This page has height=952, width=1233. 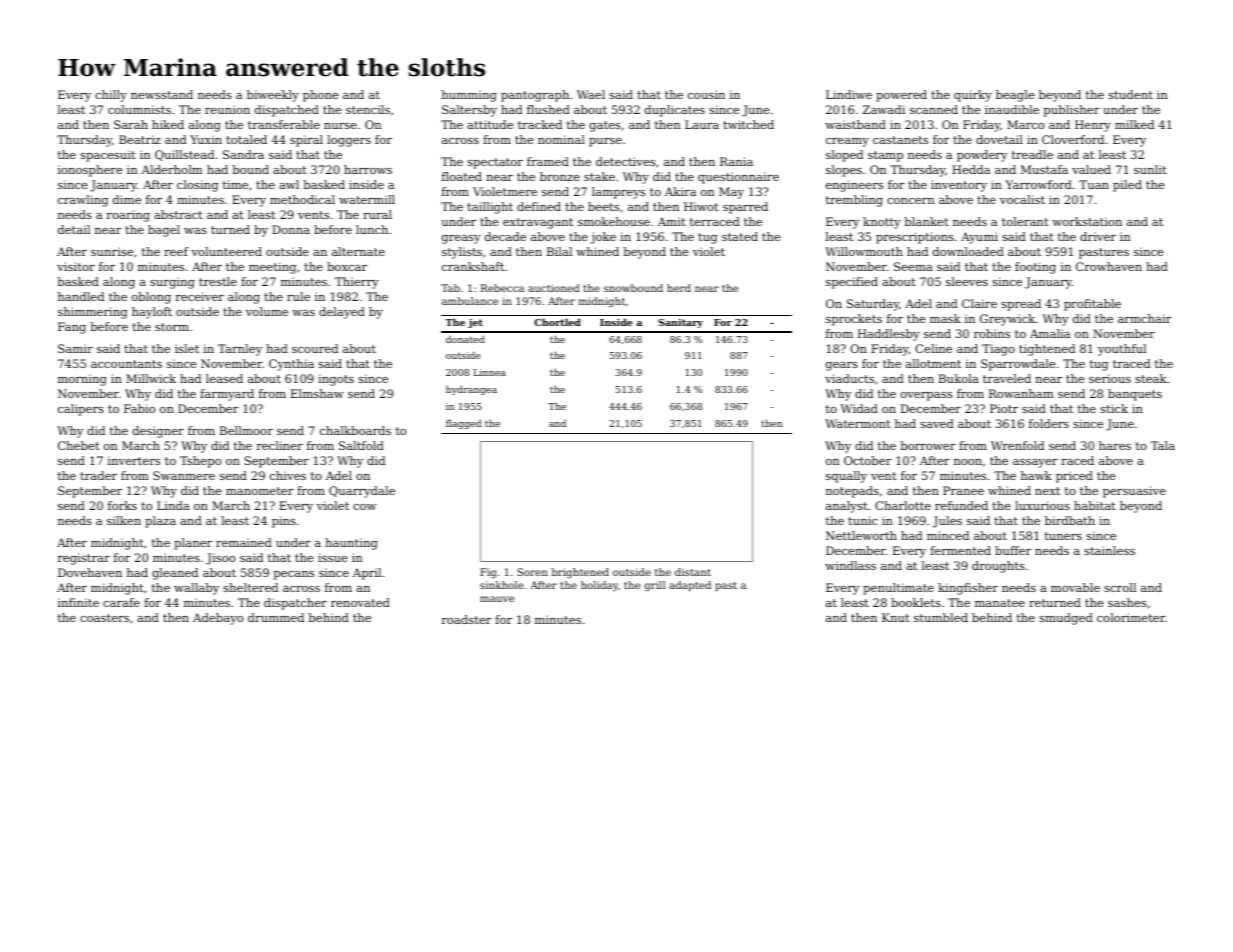 I want to click on squally, so click(x=846, y=477).
